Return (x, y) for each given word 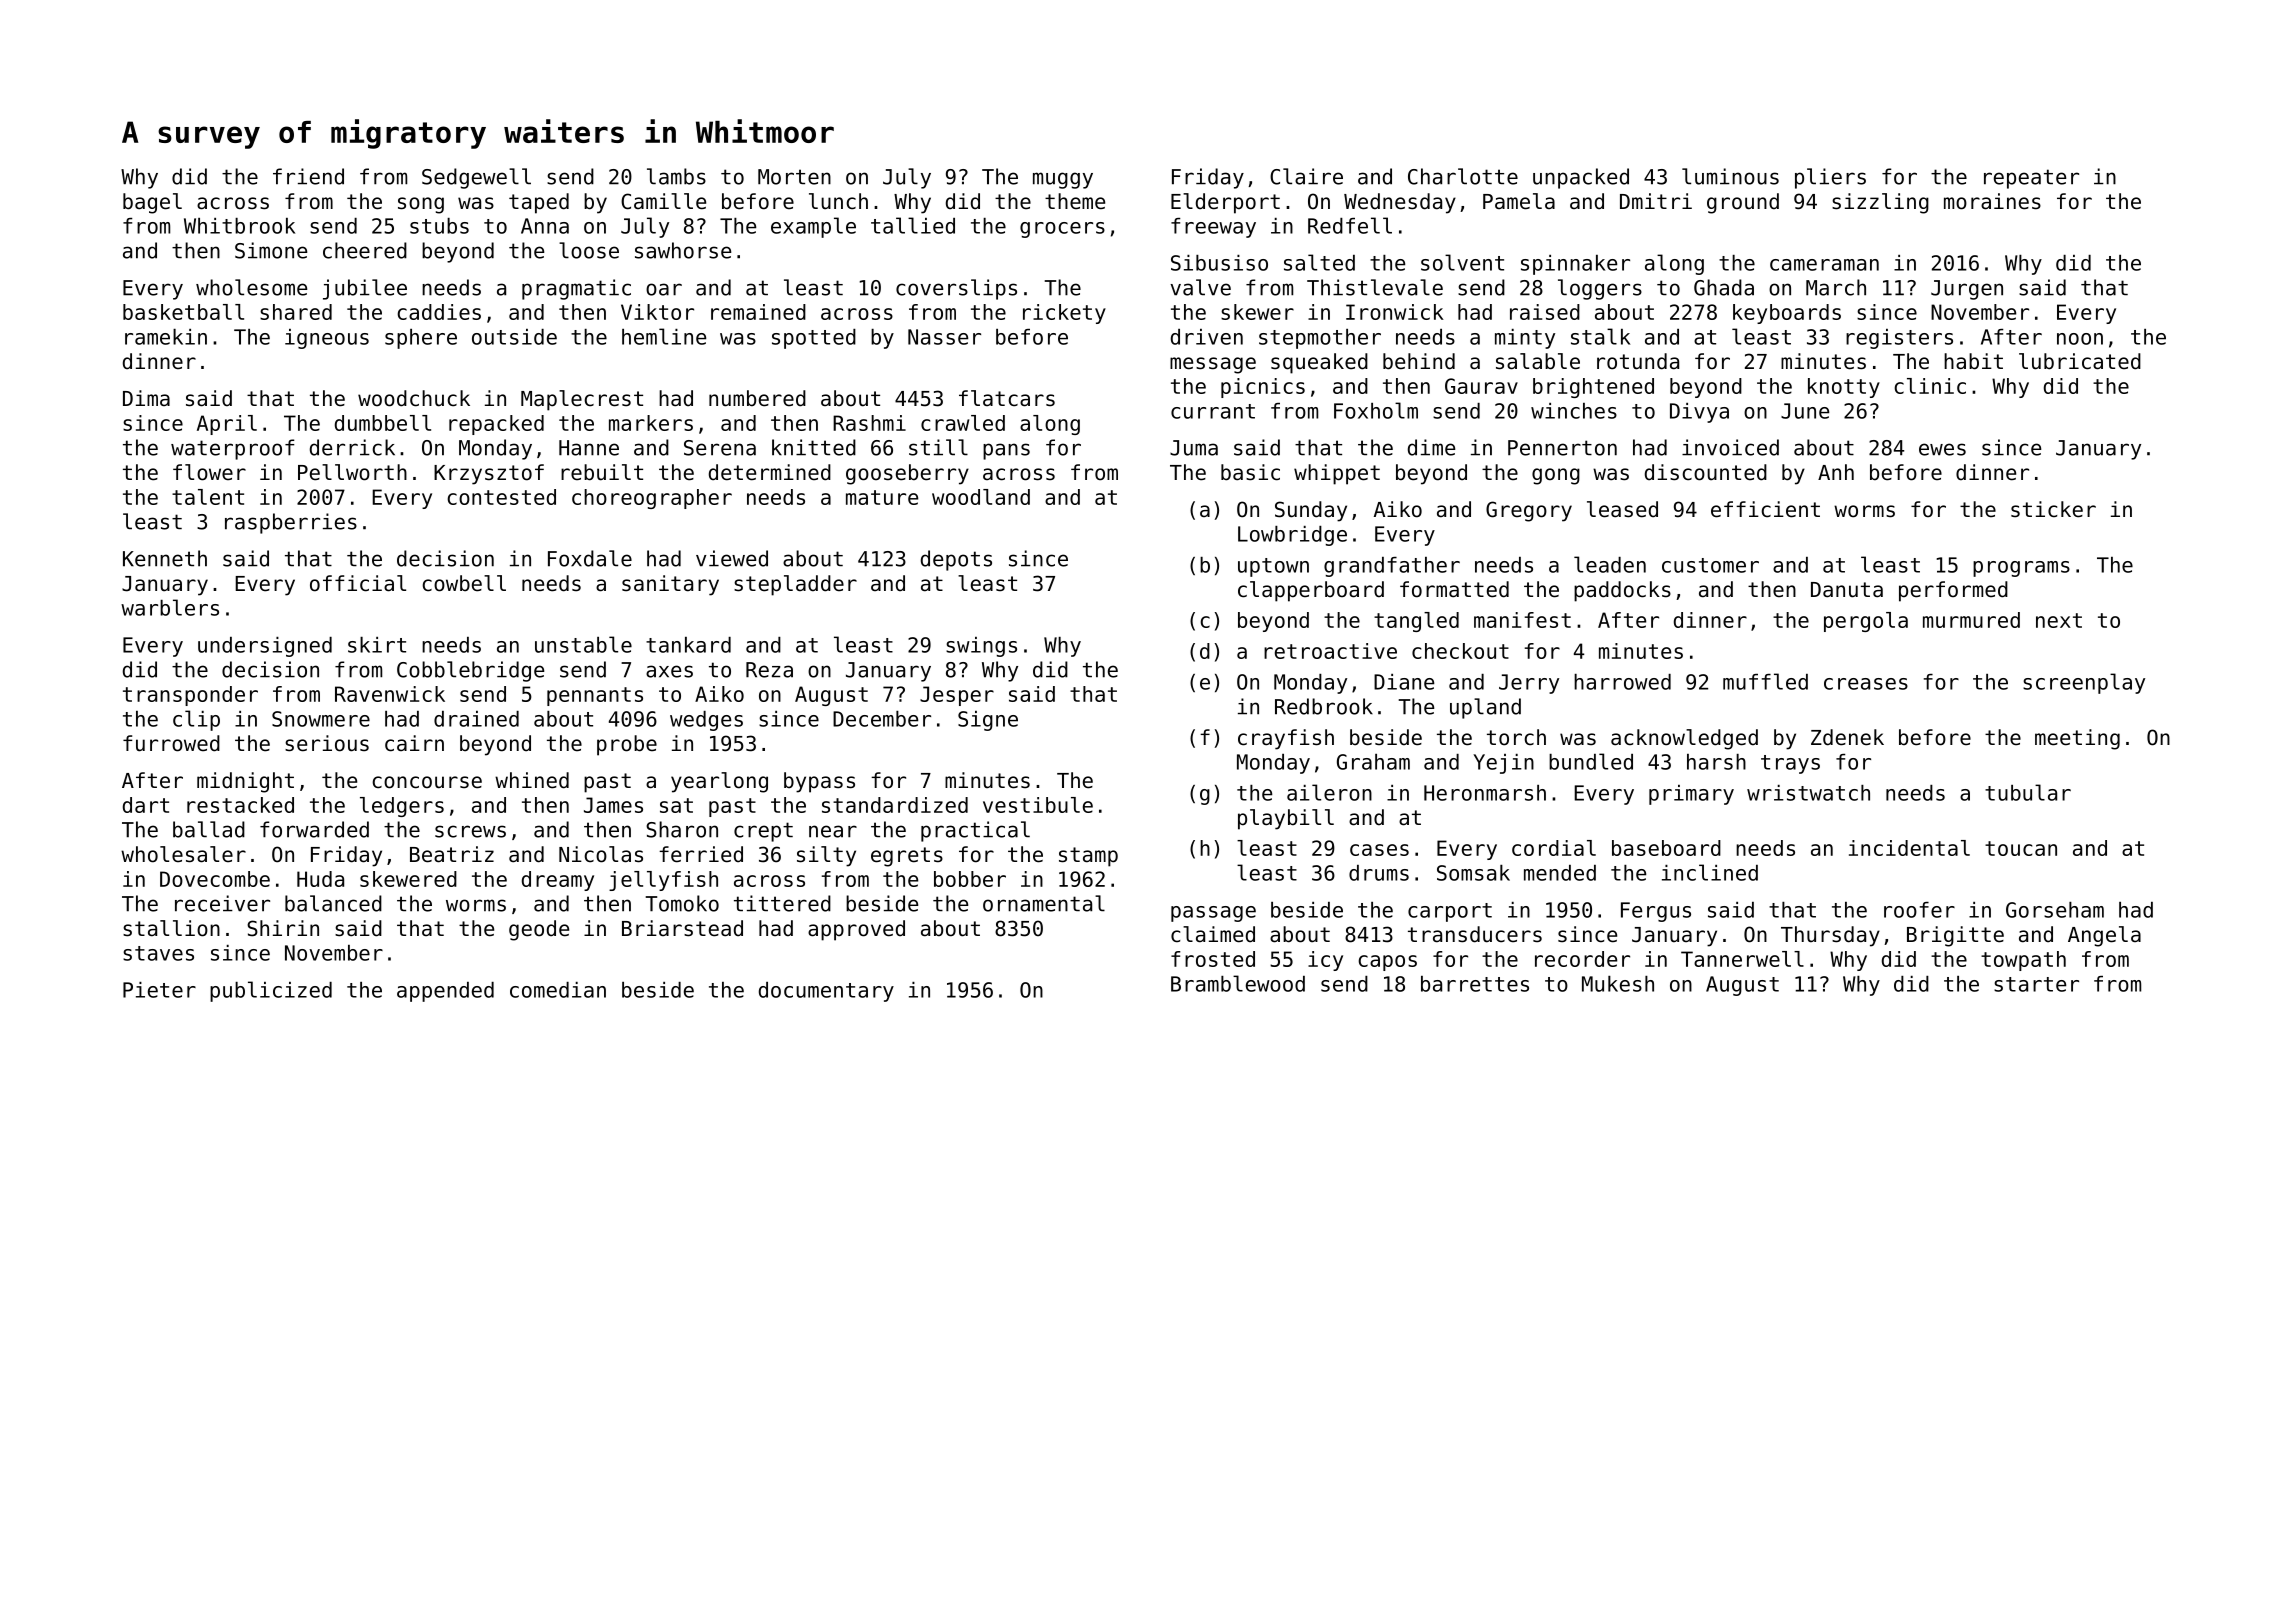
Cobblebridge (470, 671)
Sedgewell (476, 178)
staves (158, 953)
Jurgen (1967, 290)
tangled (1416, 622)
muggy (1063, 180)
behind (1419, 361)
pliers (1830, 178)
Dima (146, 398)
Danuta (1847, 590)
